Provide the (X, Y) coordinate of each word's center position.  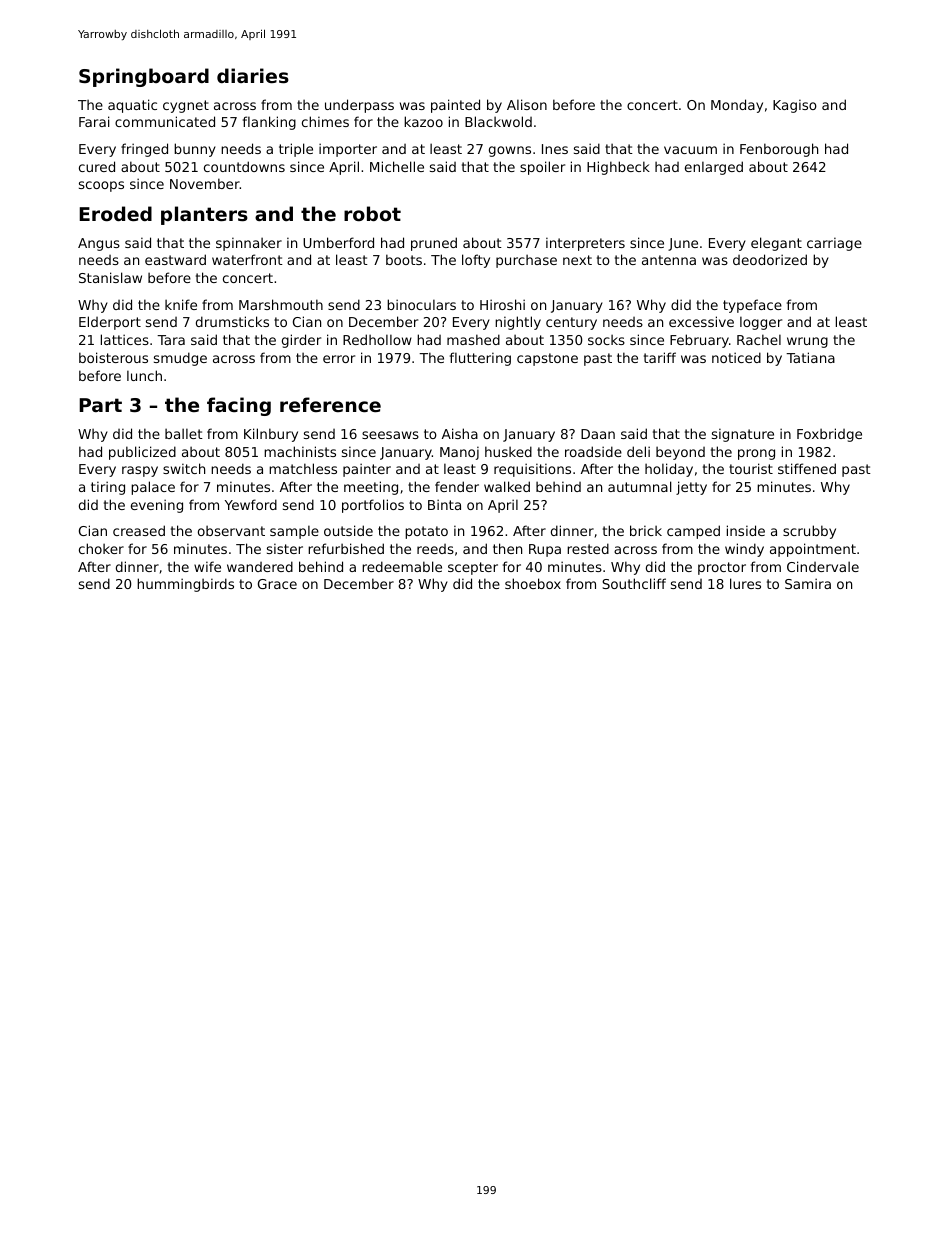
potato (426, 532)
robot (372, 213)
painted (455, 106)
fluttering (480, 359)
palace (153, 488)
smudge (180, 359)
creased (139, 530)
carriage (834, 244)
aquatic (132, 106)
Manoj (459, 453)
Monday (737, 106)
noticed (736, 357)
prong (756, 454)
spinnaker (249, 244)
